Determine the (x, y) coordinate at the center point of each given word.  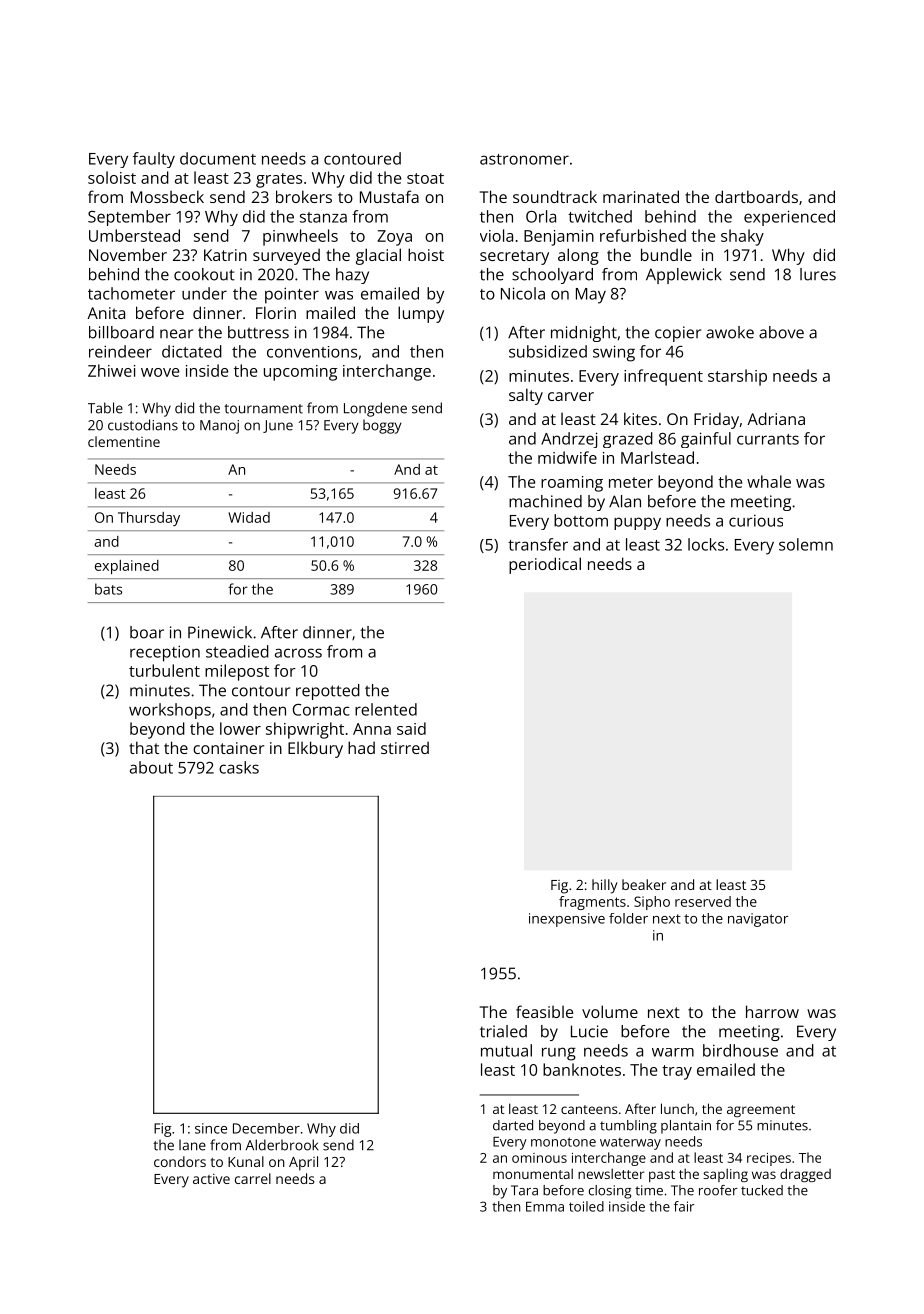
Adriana (776, 418)
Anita (106, 313)
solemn (806, 544)
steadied (237, 651)
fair (684, 1206)
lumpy (421, 314)
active (211, 1179)
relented (386, 709)
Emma (545, 1207)
